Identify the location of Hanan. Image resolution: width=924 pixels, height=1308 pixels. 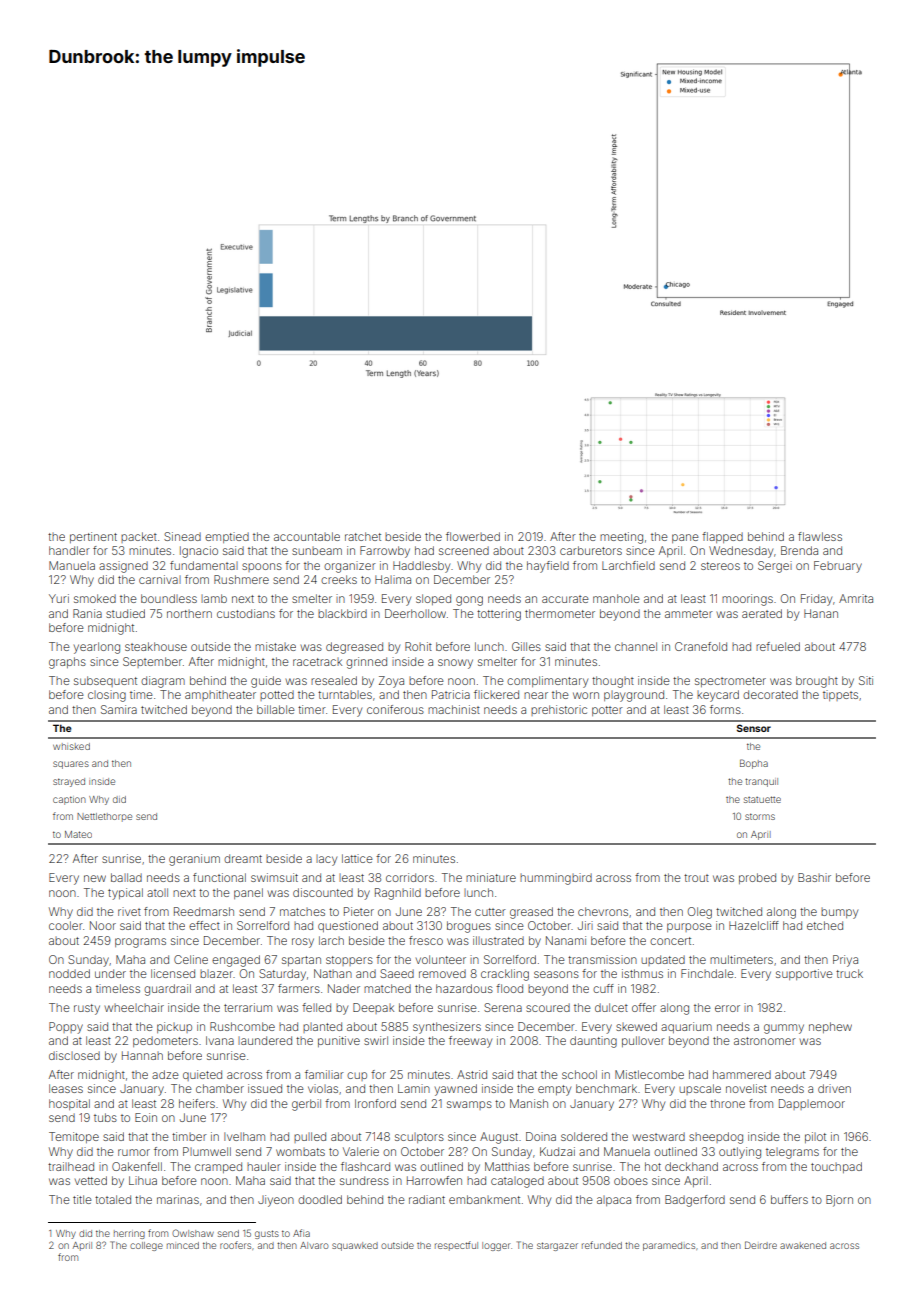
(821, 613).
